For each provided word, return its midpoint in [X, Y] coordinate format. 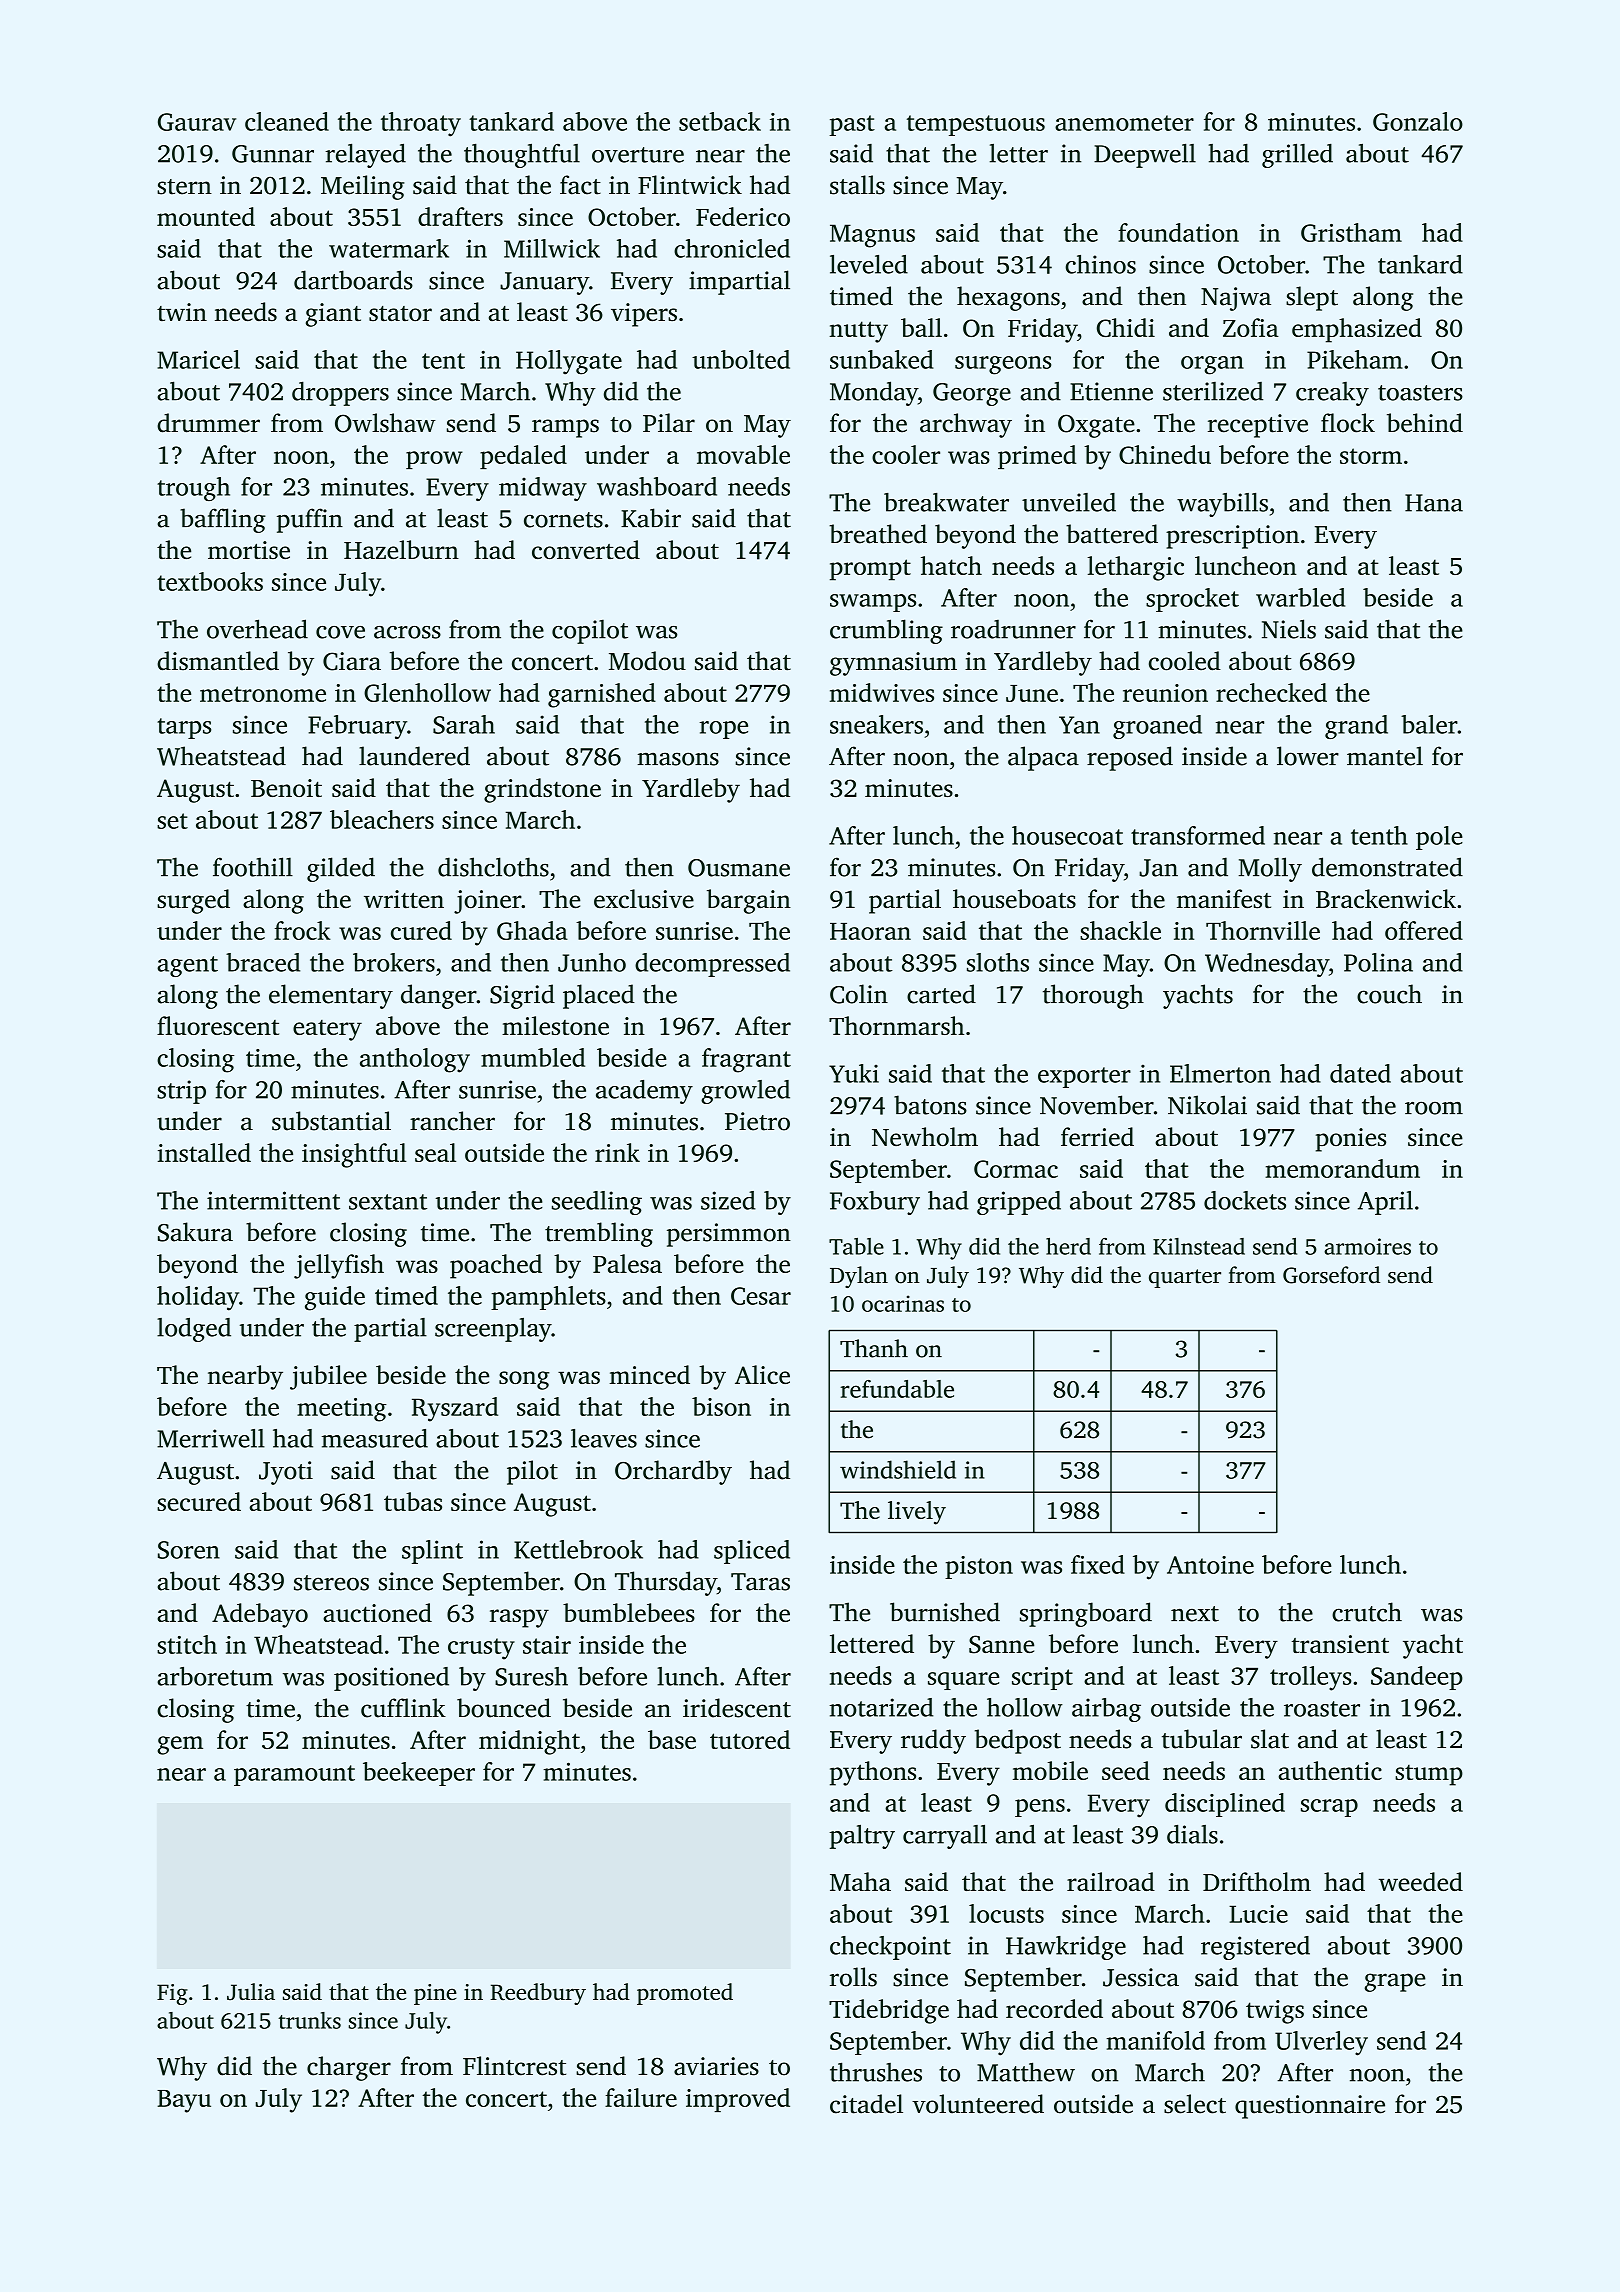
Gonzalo [1418, 121]
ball [921, 327]
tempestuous [976, 125]
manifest [1224, 899]
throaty [421, 124]
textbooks [210, 581]
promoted [685, 1994]
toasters [1420, 393]
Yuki [854, 1073]
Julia [251, 1992]
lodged [194, 1330]
